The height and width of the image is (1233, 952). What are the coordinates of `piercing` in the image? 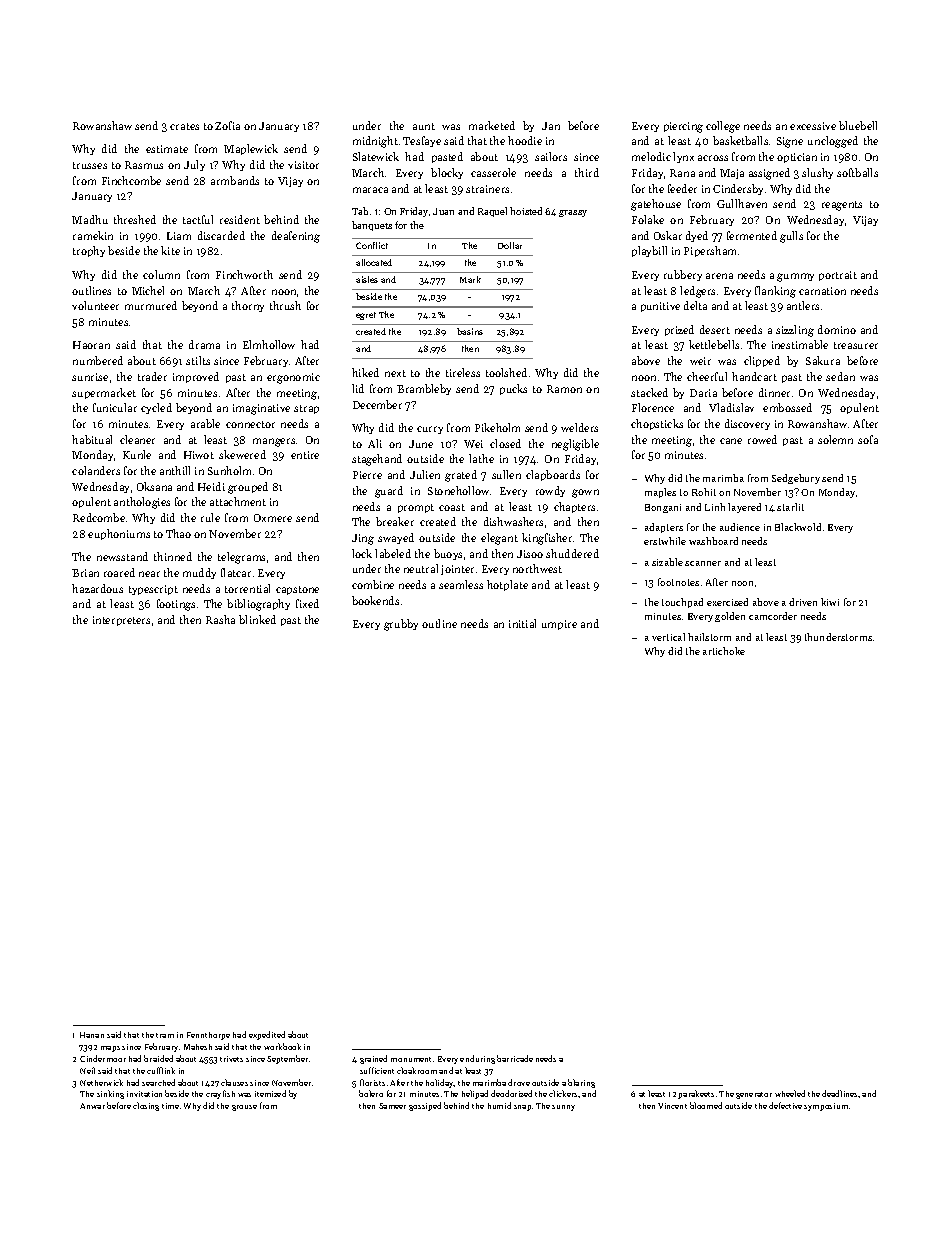 It's located at (683, 127).
